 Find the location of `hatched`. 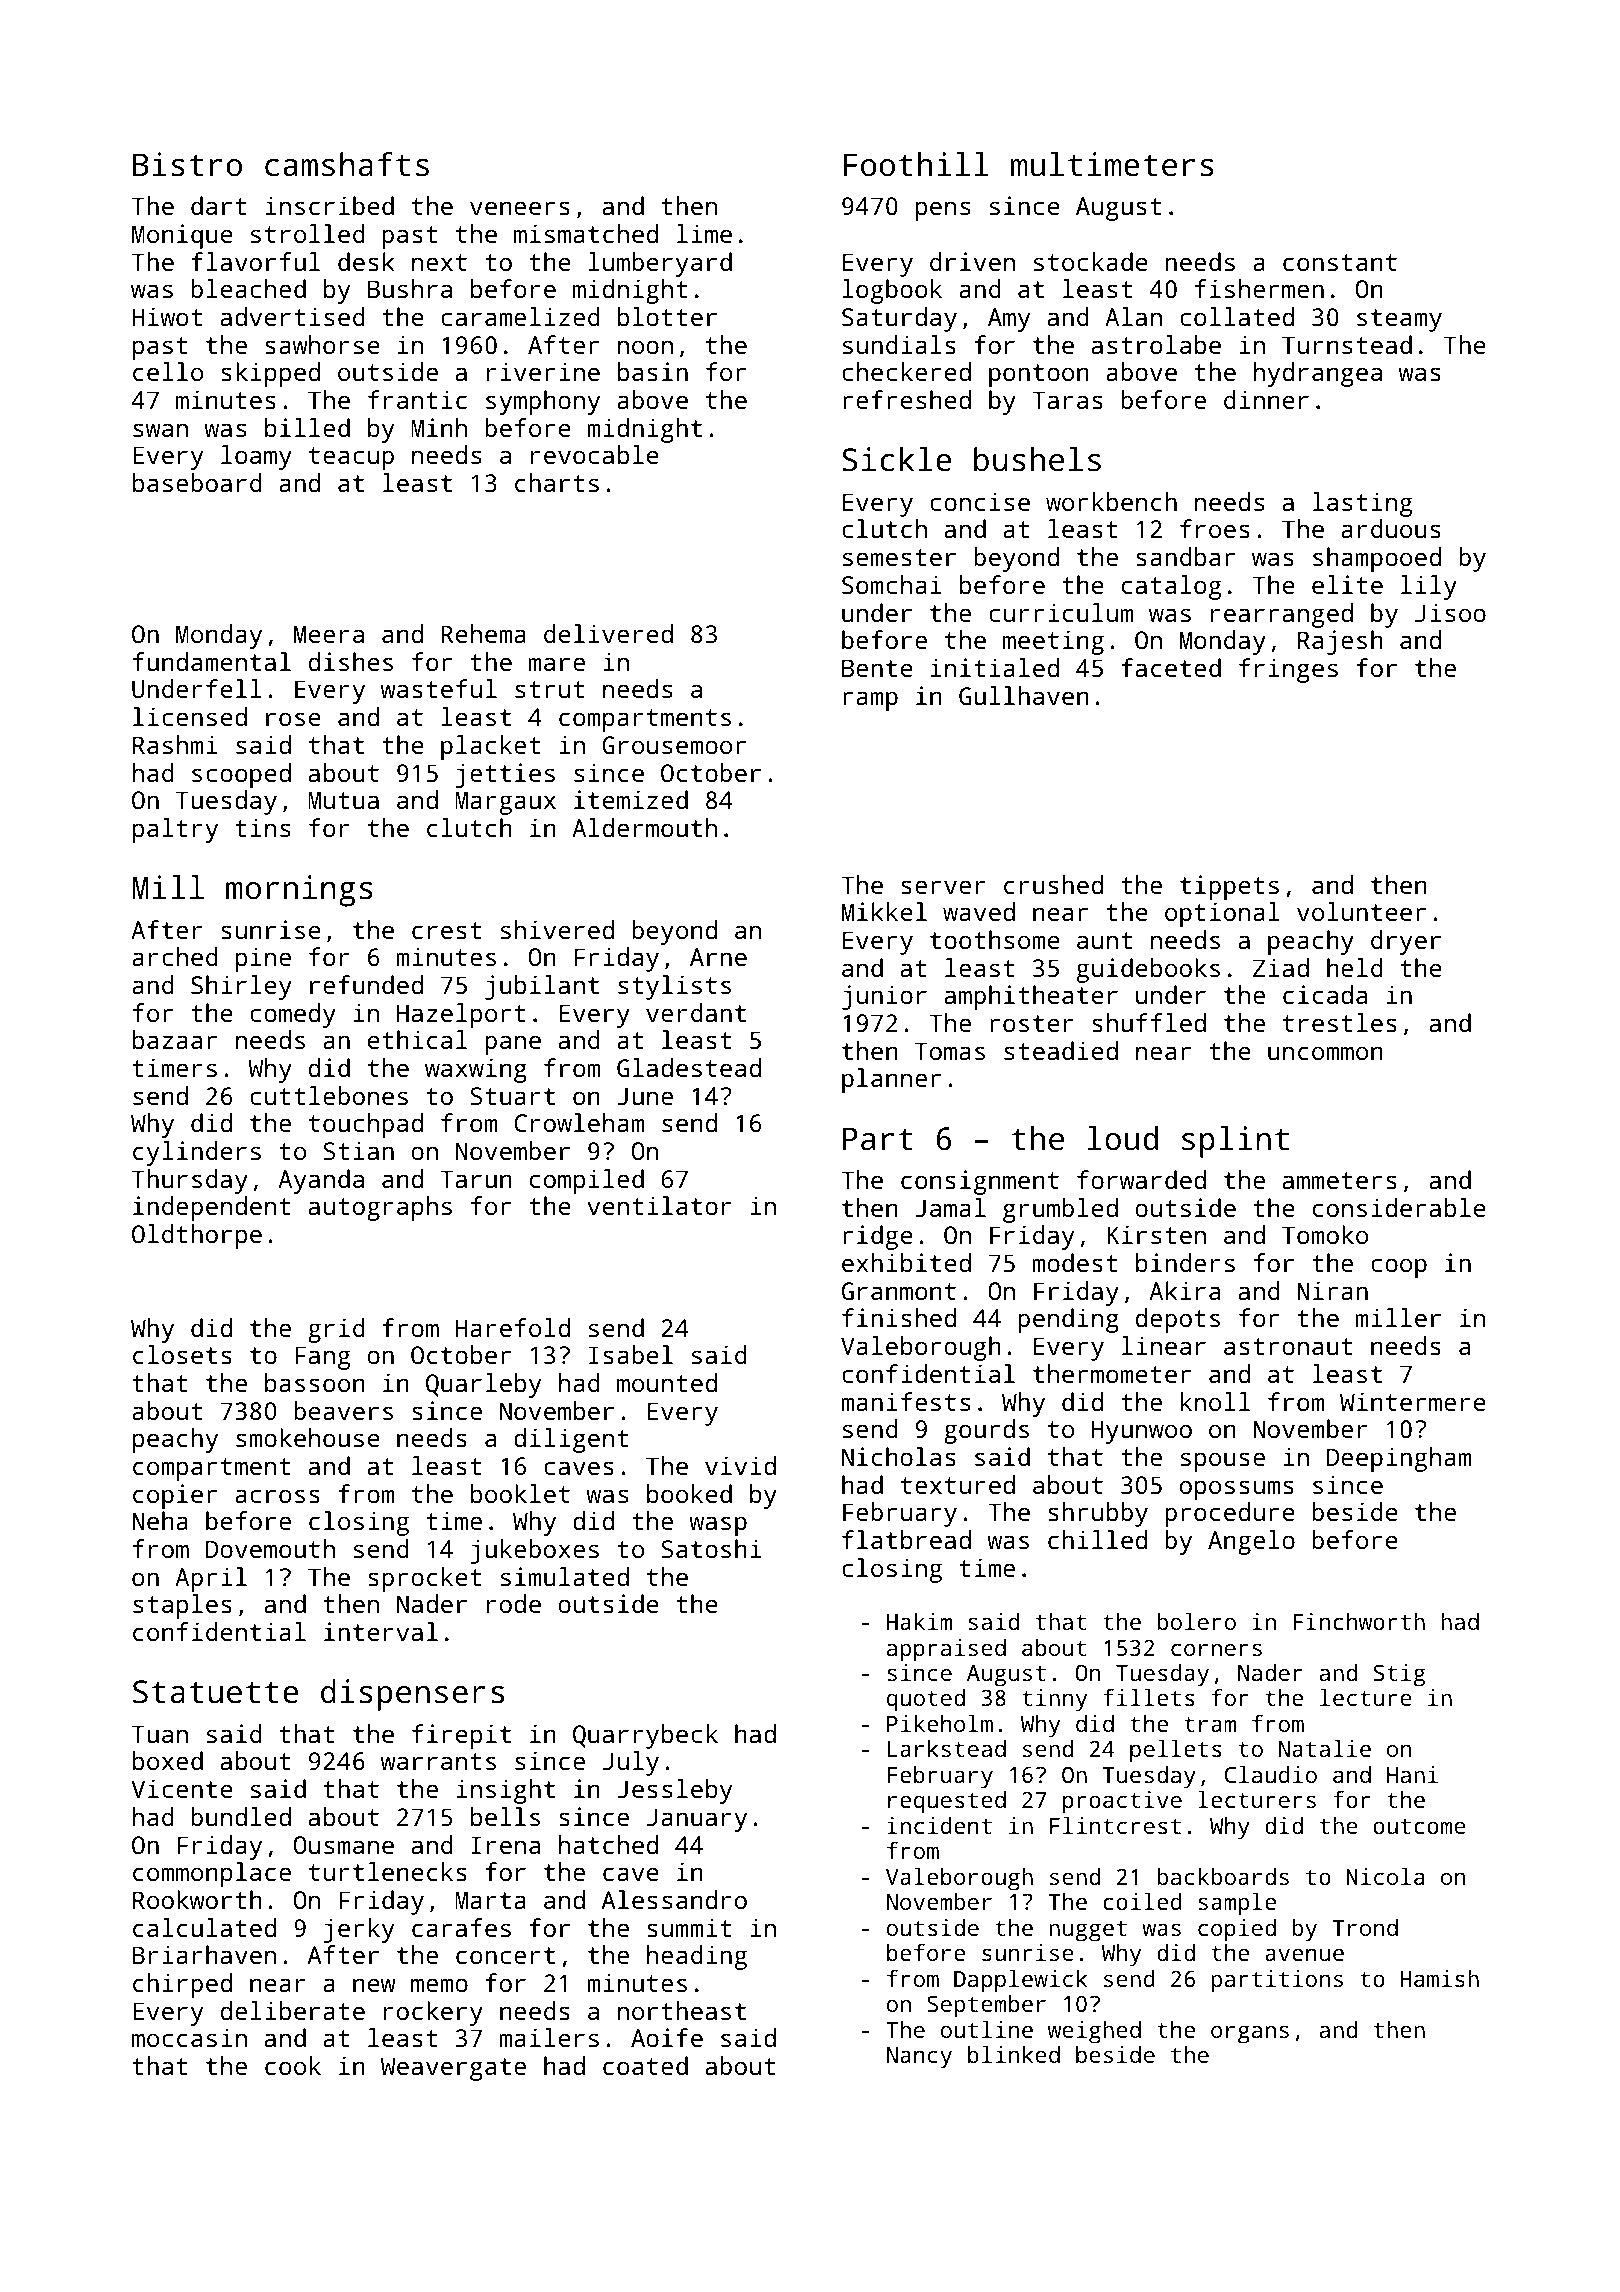

hatched is located at coordinates (608, 1844).
